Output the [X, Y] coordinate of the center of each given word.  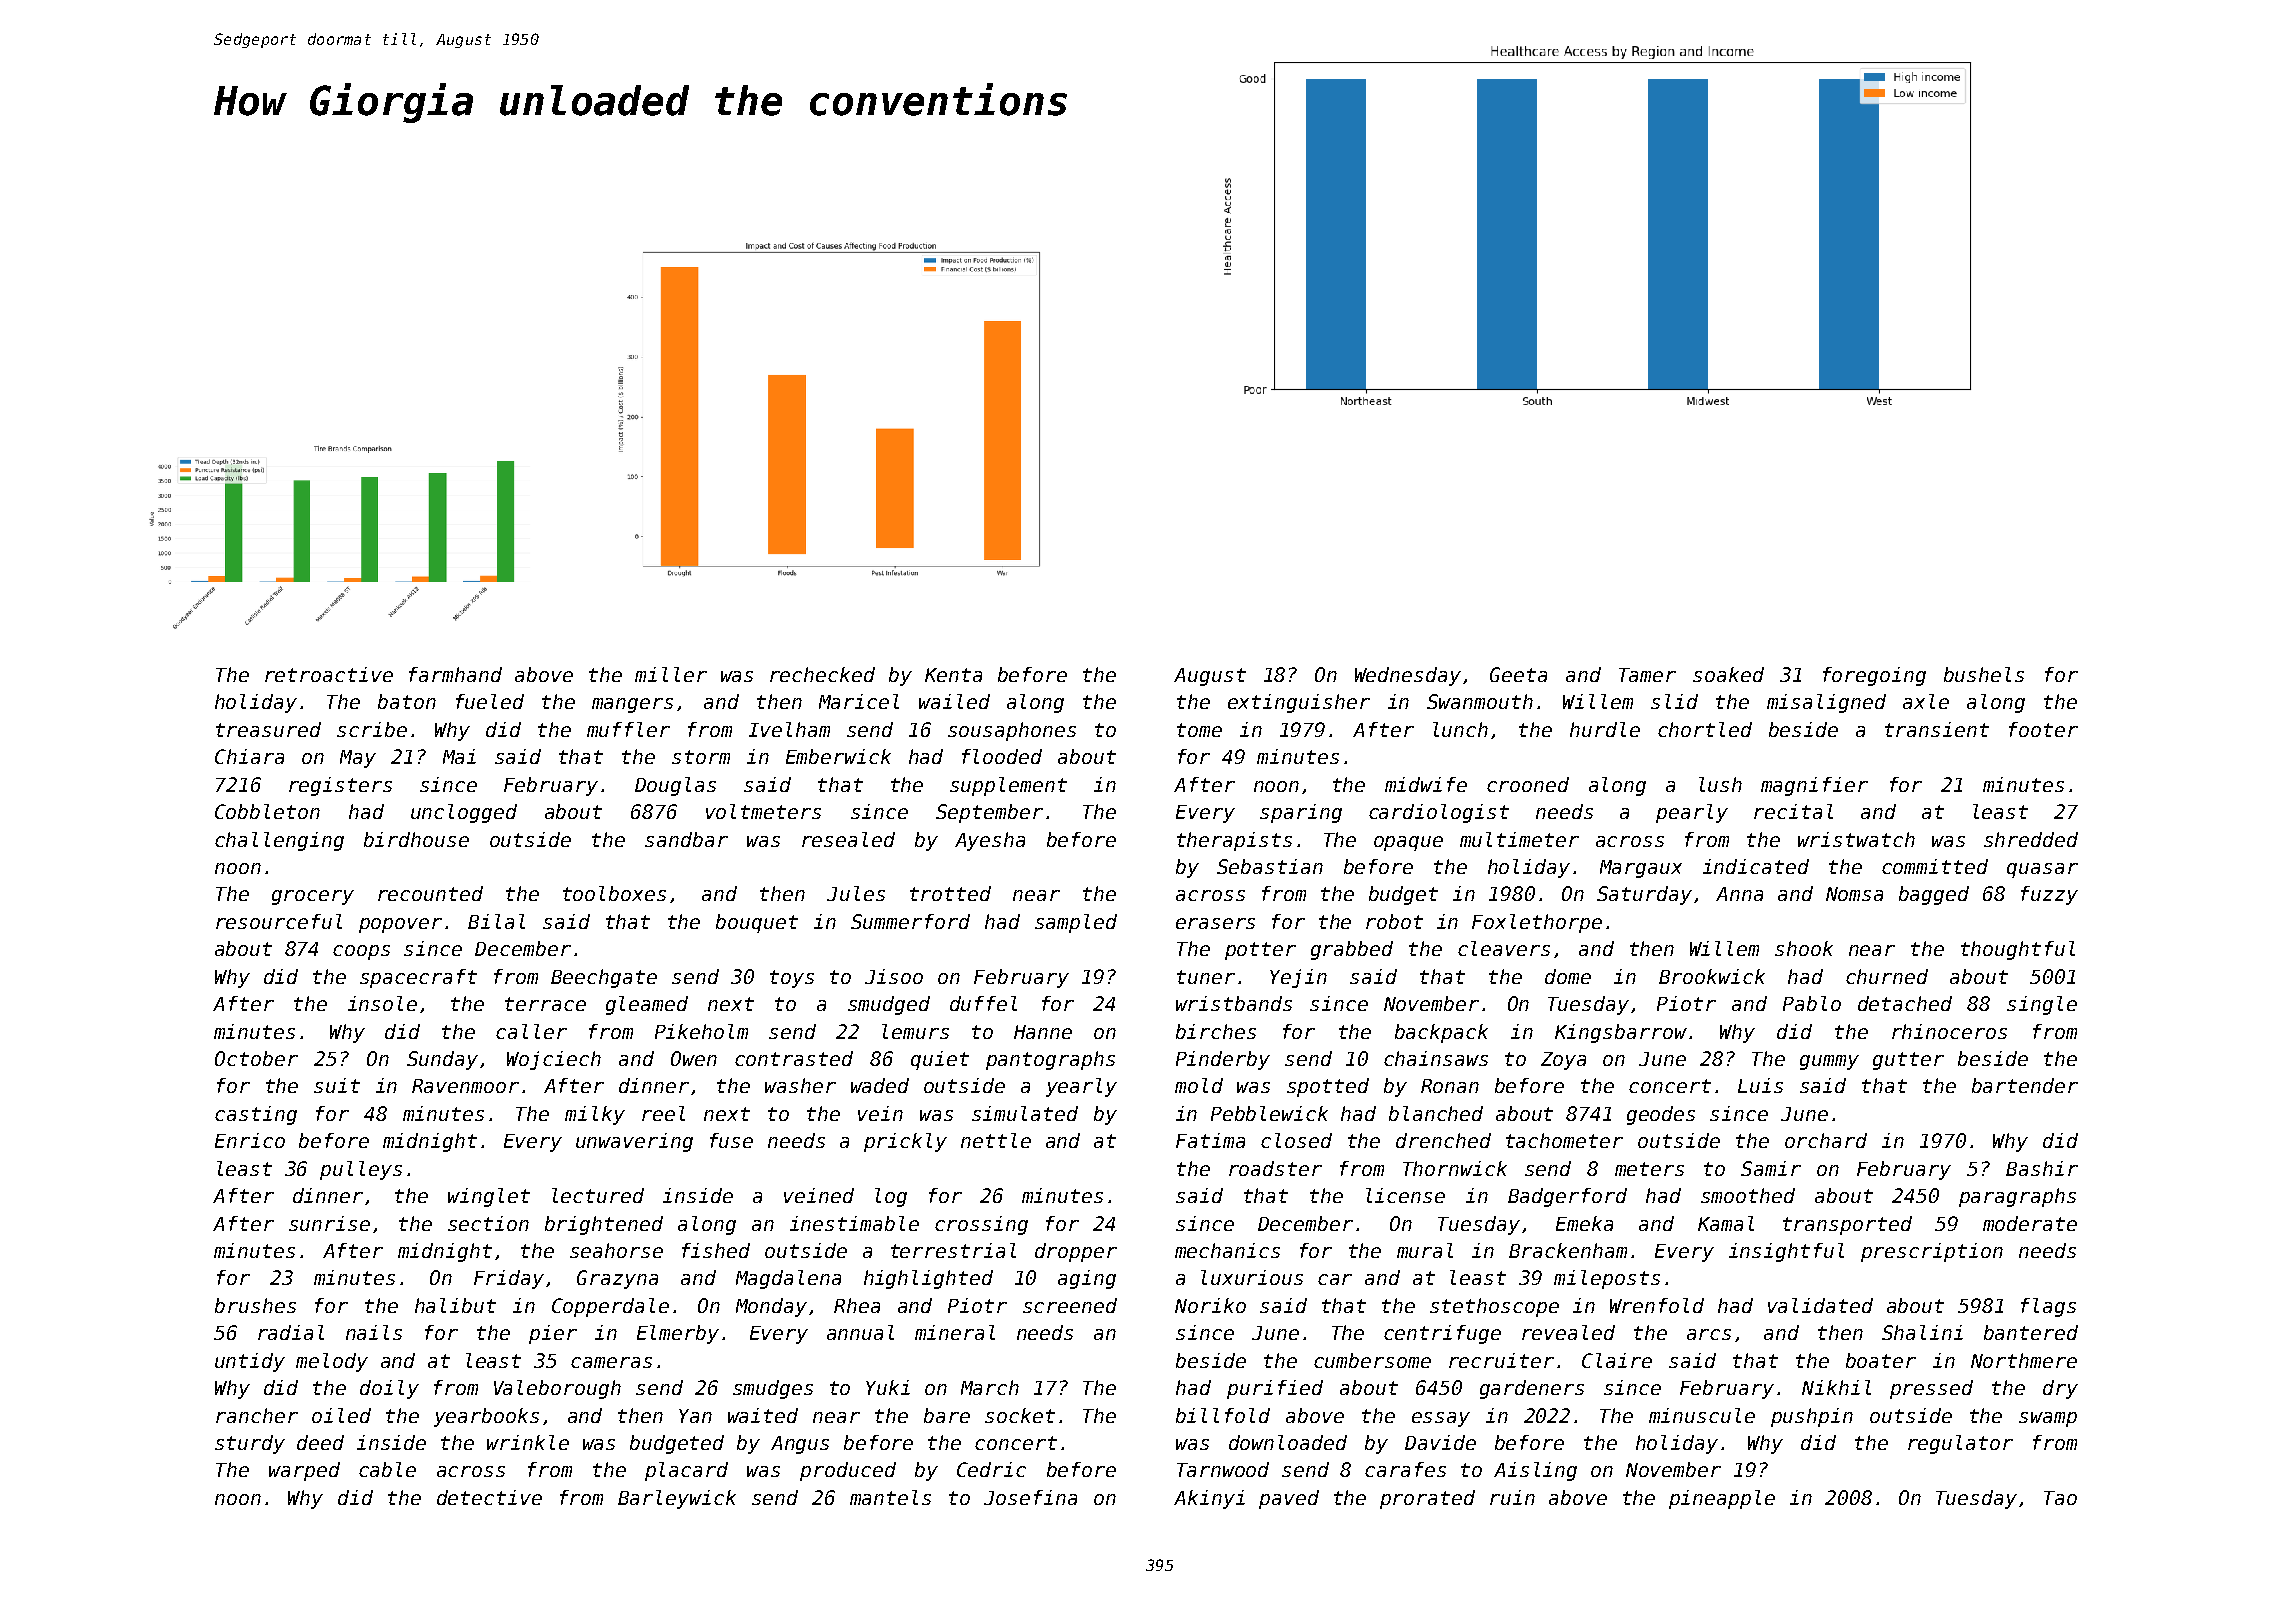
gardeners [1532, 1389]
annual [860, 1332]
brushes [255, 1305]
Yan [695, 1416]
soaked [1728, 674]
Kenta [953, 675]
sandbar [686, 839]
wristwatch [1856, 839]
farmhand [455, 674]
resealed [848, 839]
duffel [983, 1003]
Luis [1760, 1085]
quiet [940, 1060]
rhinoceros [1949, 1031]
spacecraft [418, 978]
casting [256, 1115]
